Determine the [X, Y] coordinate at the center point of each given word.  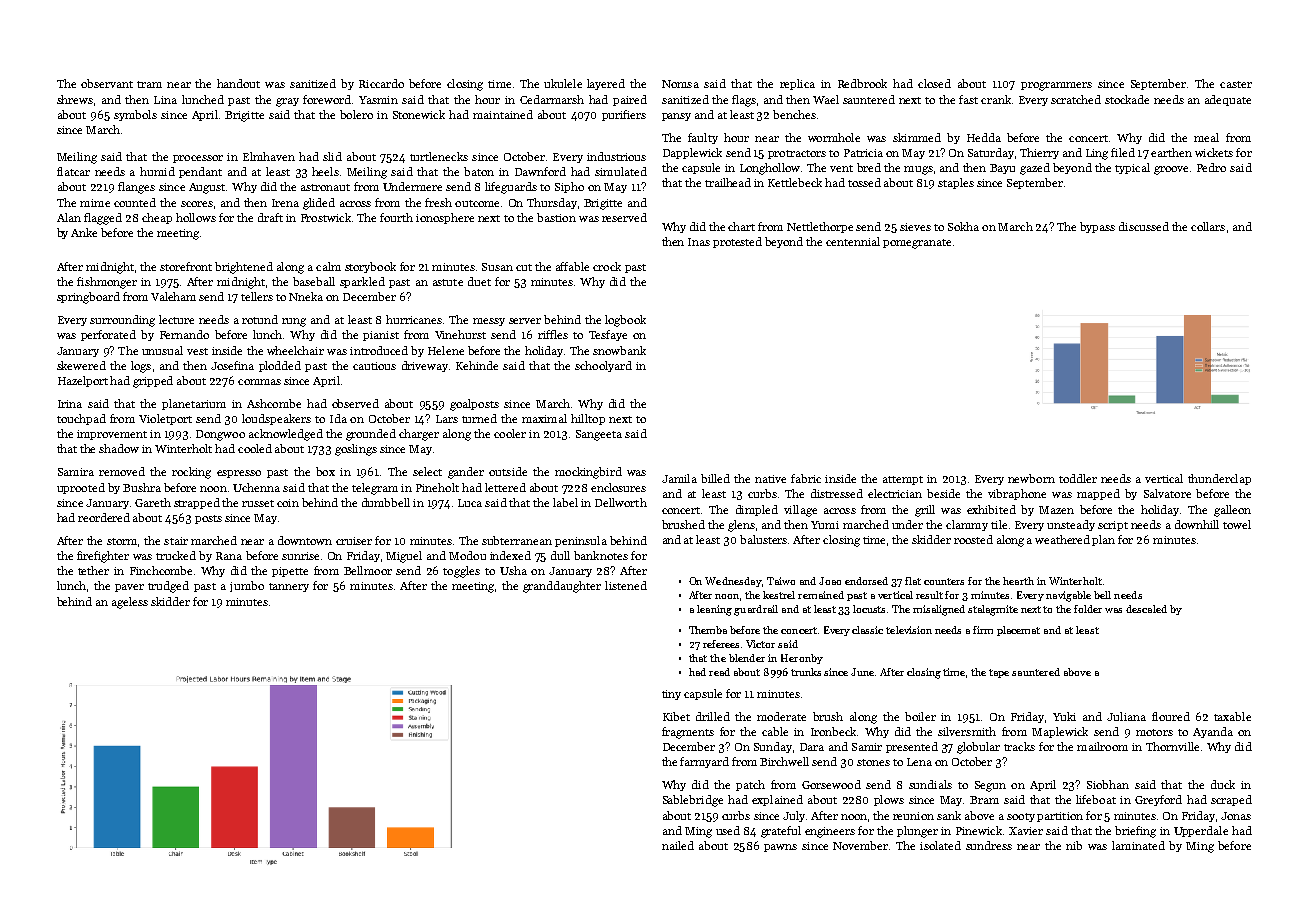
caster [1236, 84]
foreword [327, 99]
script [1113, 526]
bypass [1097, 227]
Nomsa [680, 84]
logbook [625, 321]
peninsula [581, 541]
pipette [290, 572]
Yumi [825, 525]
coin [288, 503]
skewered [81, 365]
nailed [678, 845]
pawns [780, 848]
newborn [1031, 478]
